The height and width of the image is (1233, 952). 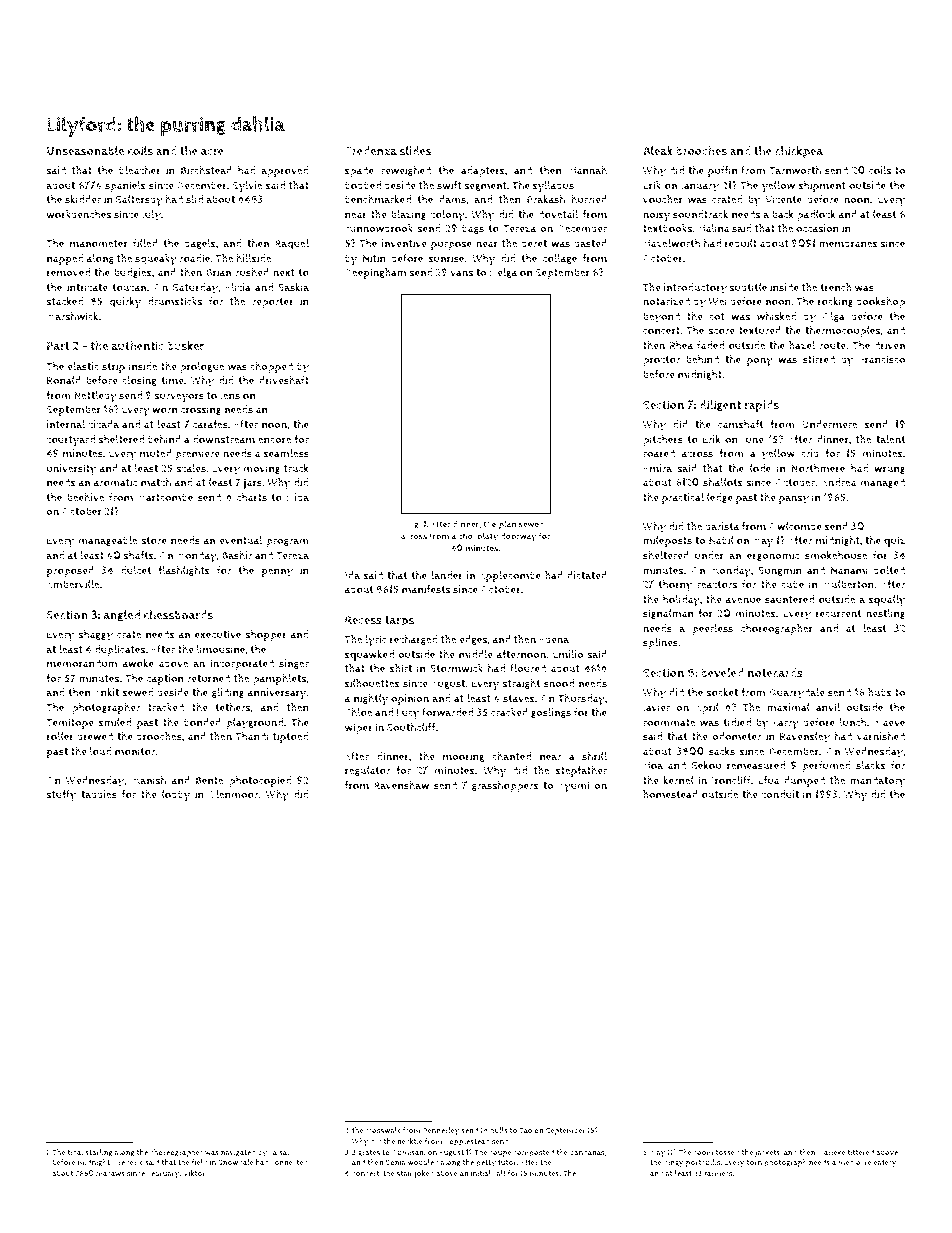 What do you see at coordinates (401, 785) in the image?
I see `Ravenshaw` at bounding box center [401, 785].
